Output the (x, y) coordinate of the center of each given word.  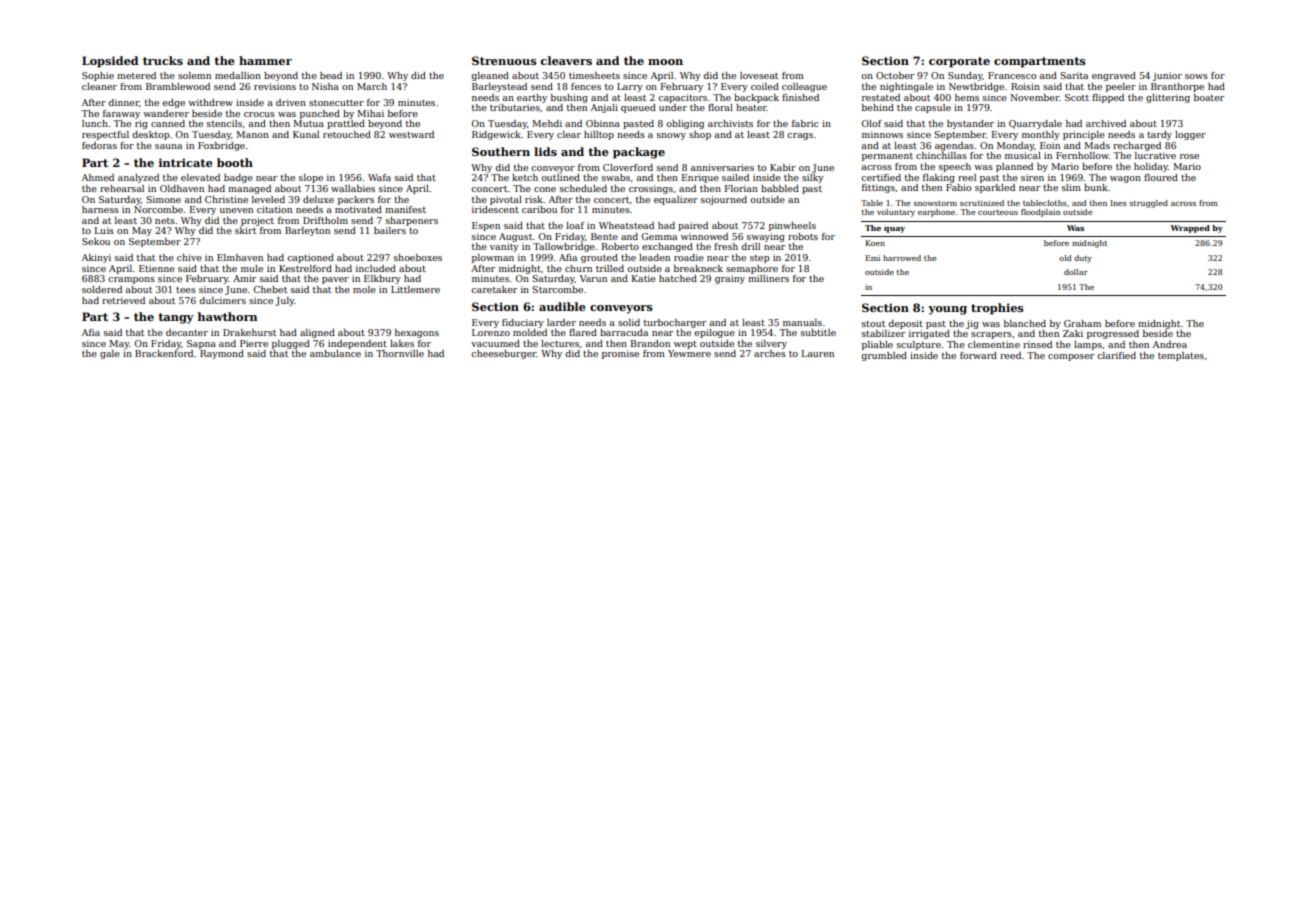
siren (1032, 177)
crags (800, 136)
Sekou (96, 241)
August (516, 237)
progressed (1113, 334)
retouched (347, 134)
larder (561, 322)
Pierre (254, 343)
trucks (163, 60)
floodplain (1041, 213)
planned (1014, 167)
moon (665, 62)
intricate (186, 162)
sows (1196, 76)
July (284, 301)
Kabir (783, 167)
